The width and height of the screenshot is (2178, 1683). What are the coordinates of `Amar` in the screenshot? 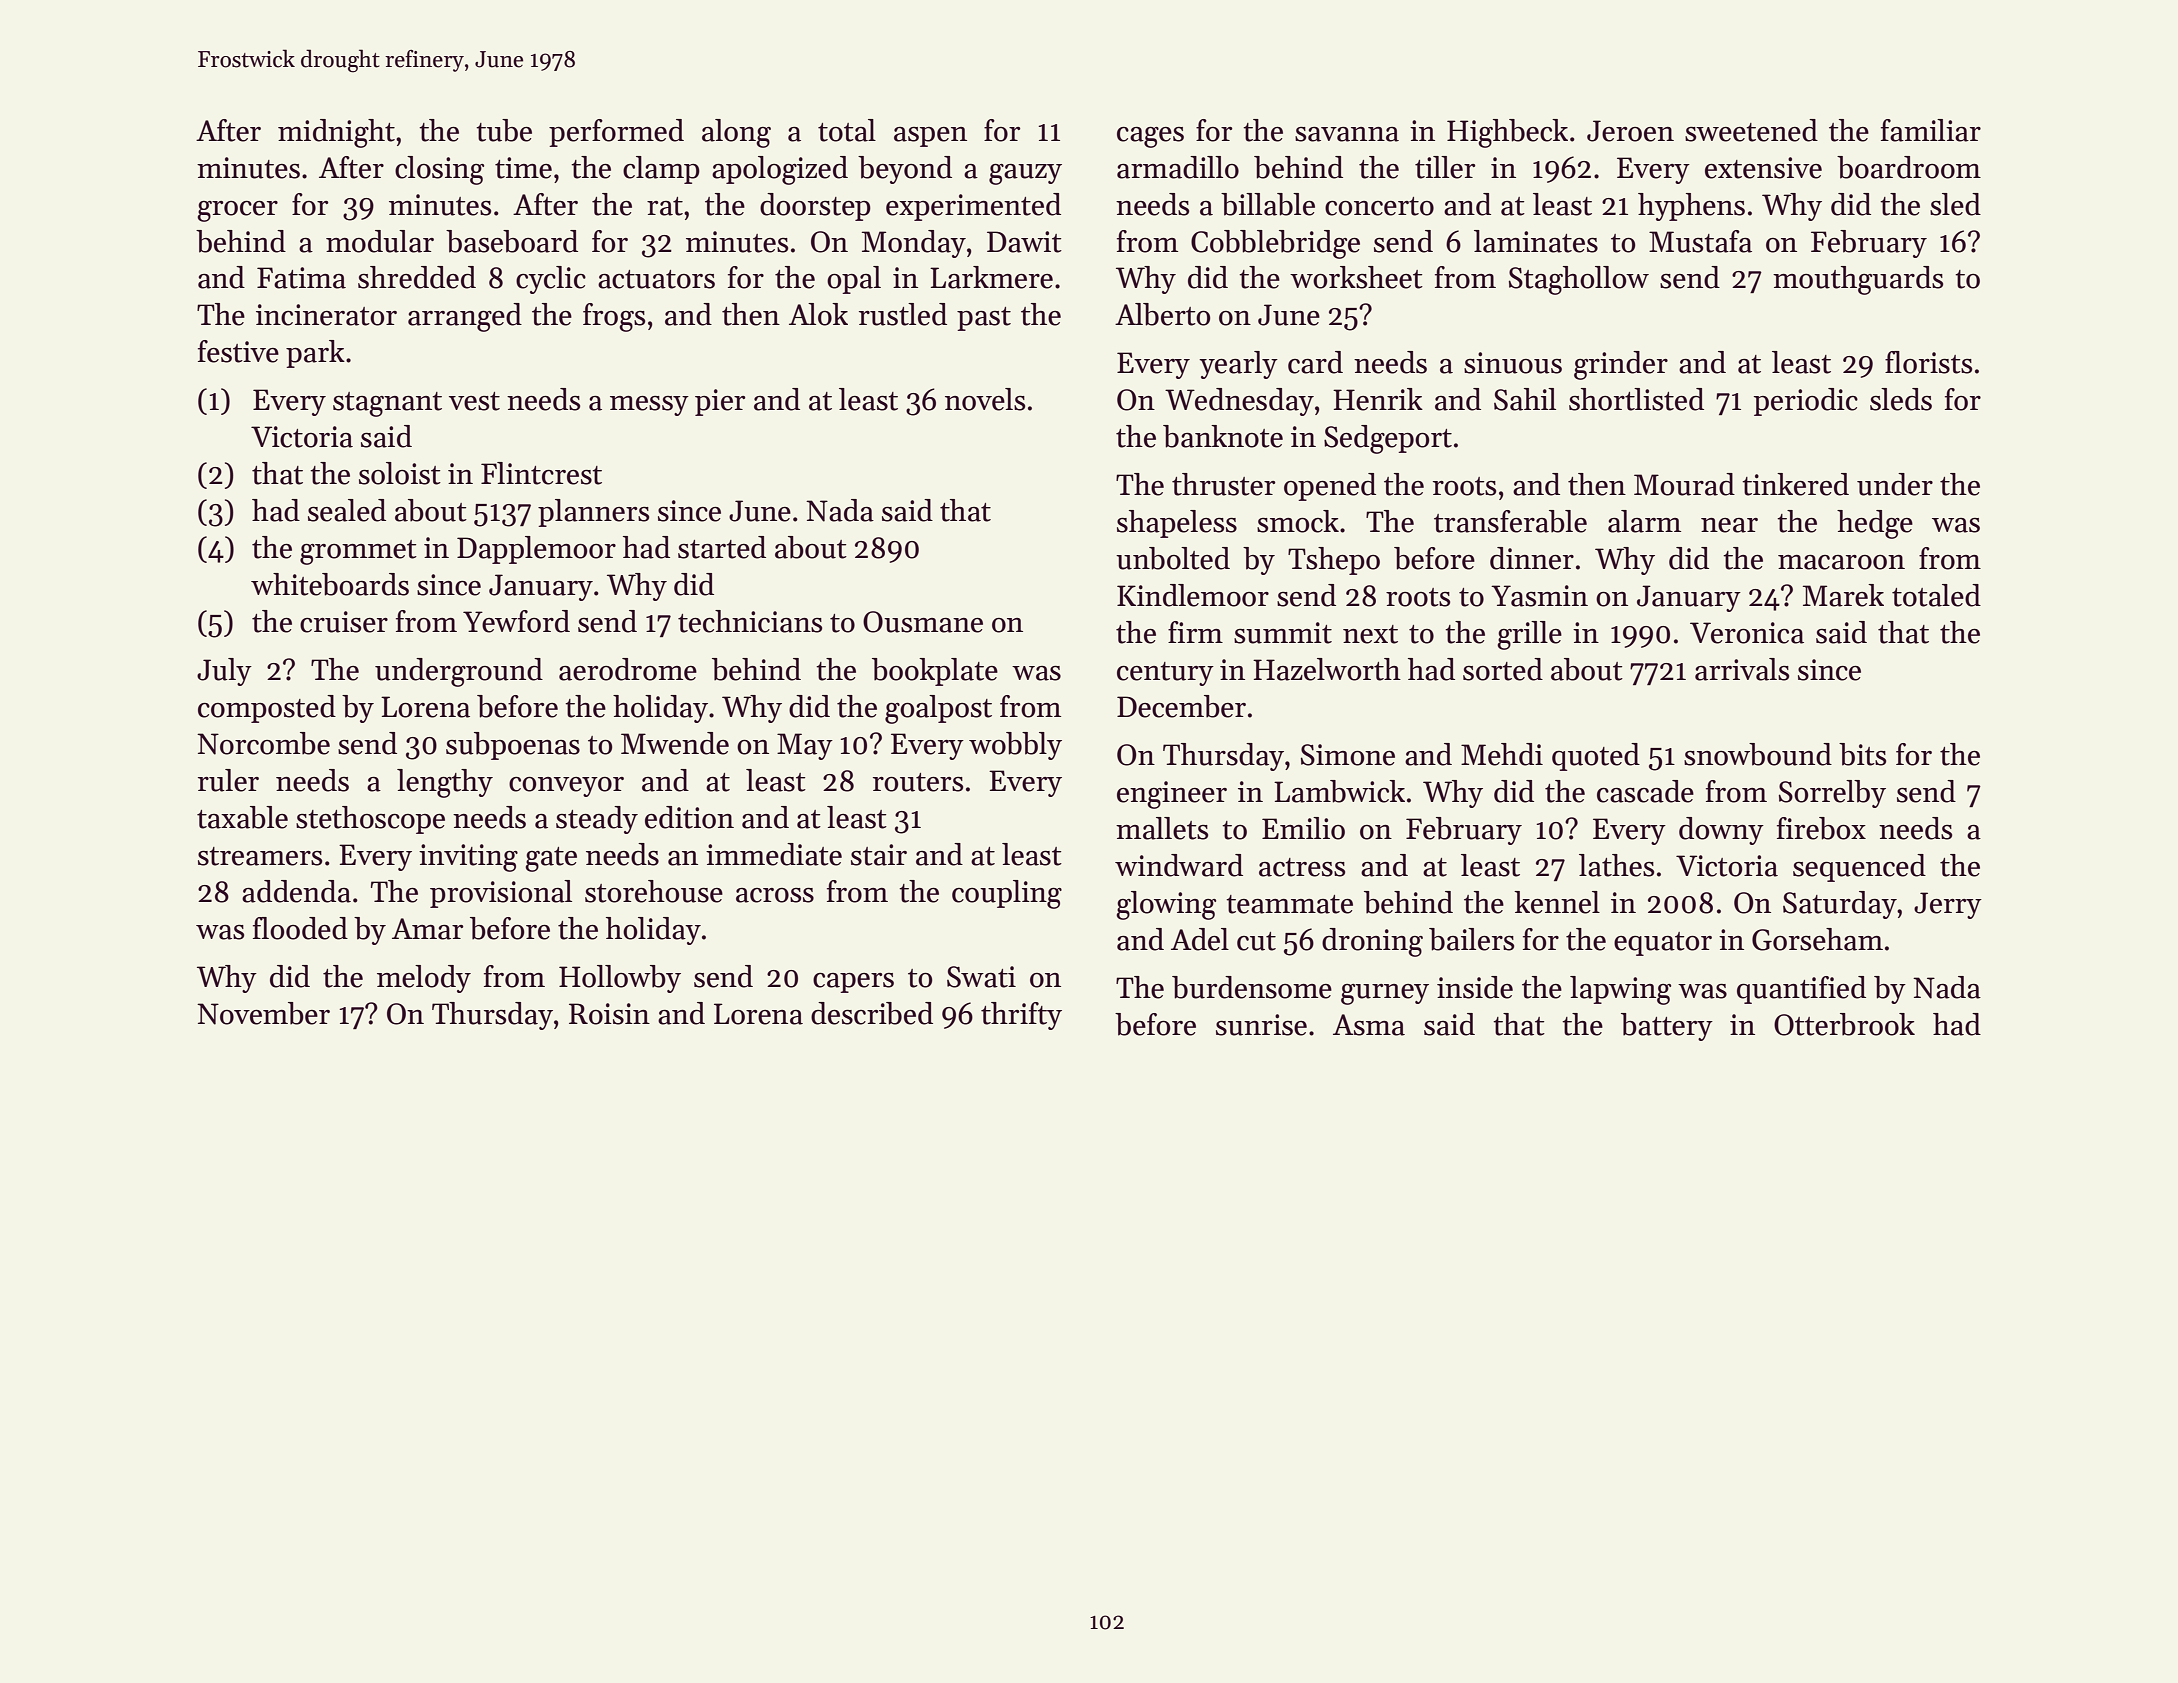 It's located at (427, 929).
